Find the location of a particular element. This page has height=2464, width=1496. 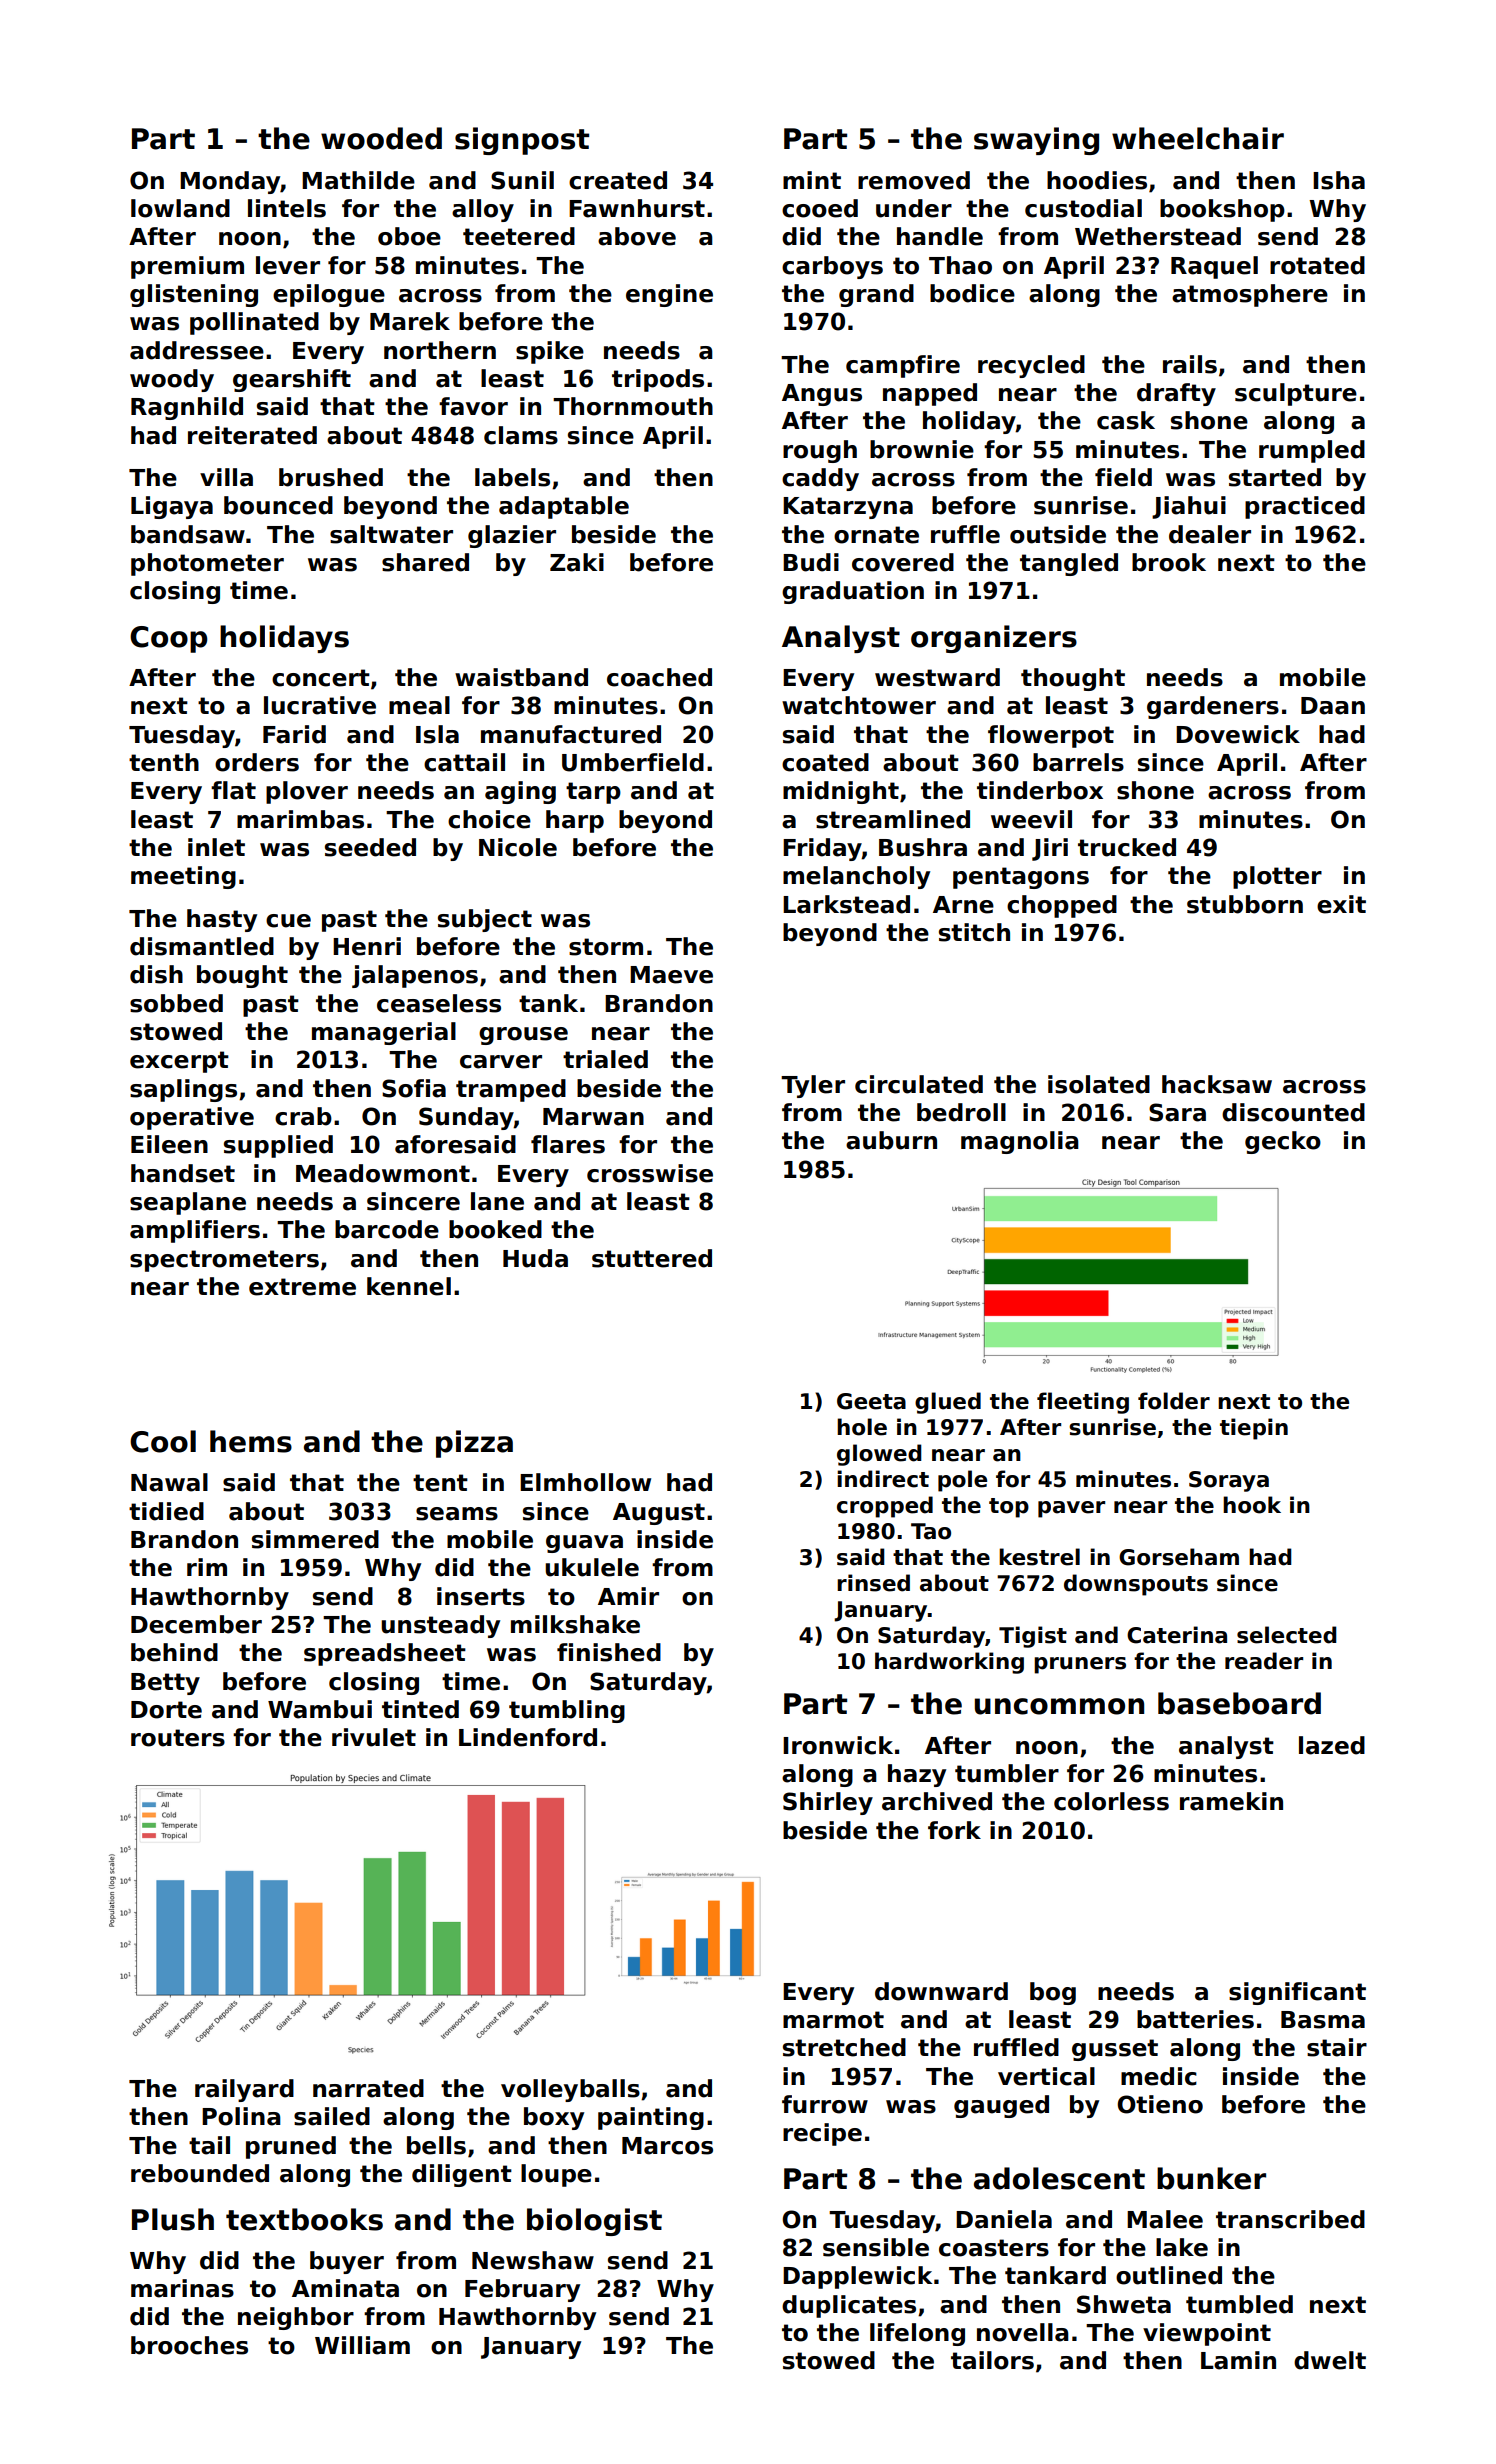

Plush is located at coordinates (173, 2219).
